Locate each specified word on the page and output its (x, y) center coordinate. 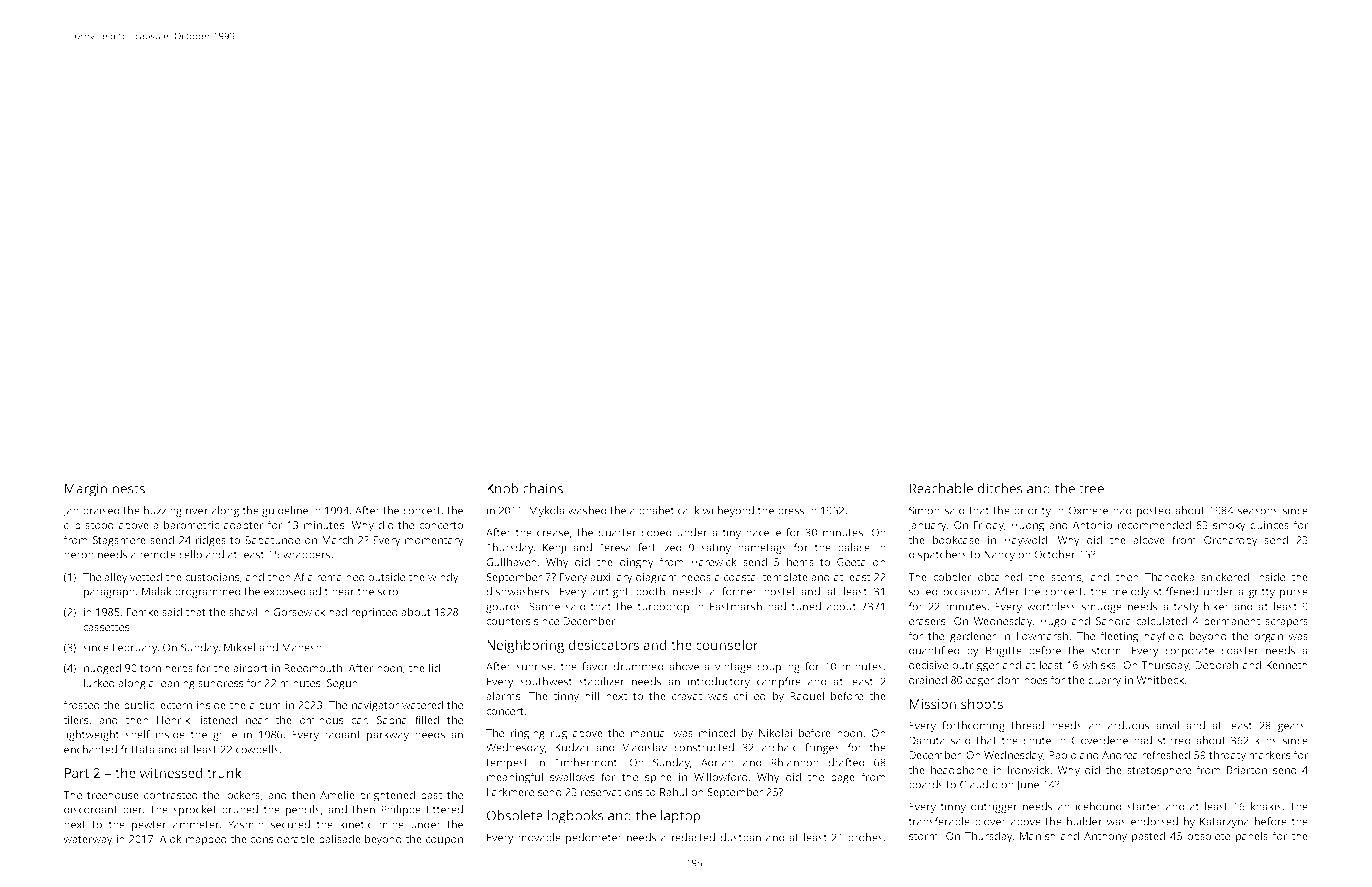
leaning (176, 684)
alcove (1149, 539)
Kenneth (1287, 664)
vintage (733, 667)
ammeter (196, 825)
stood (99, 524)
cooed (656, 532)
